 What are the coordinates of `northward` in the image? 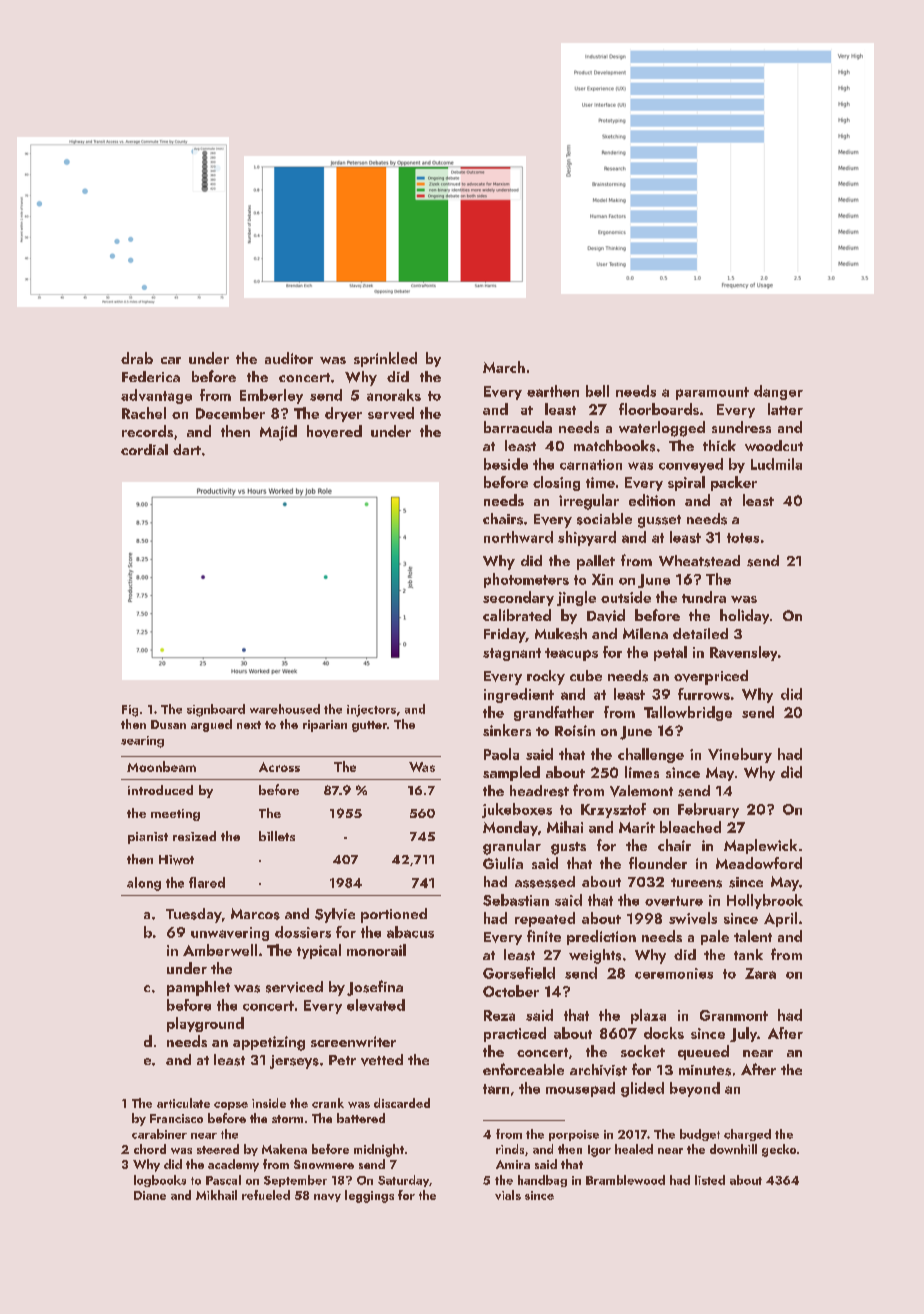 It's located at (518, 537).
